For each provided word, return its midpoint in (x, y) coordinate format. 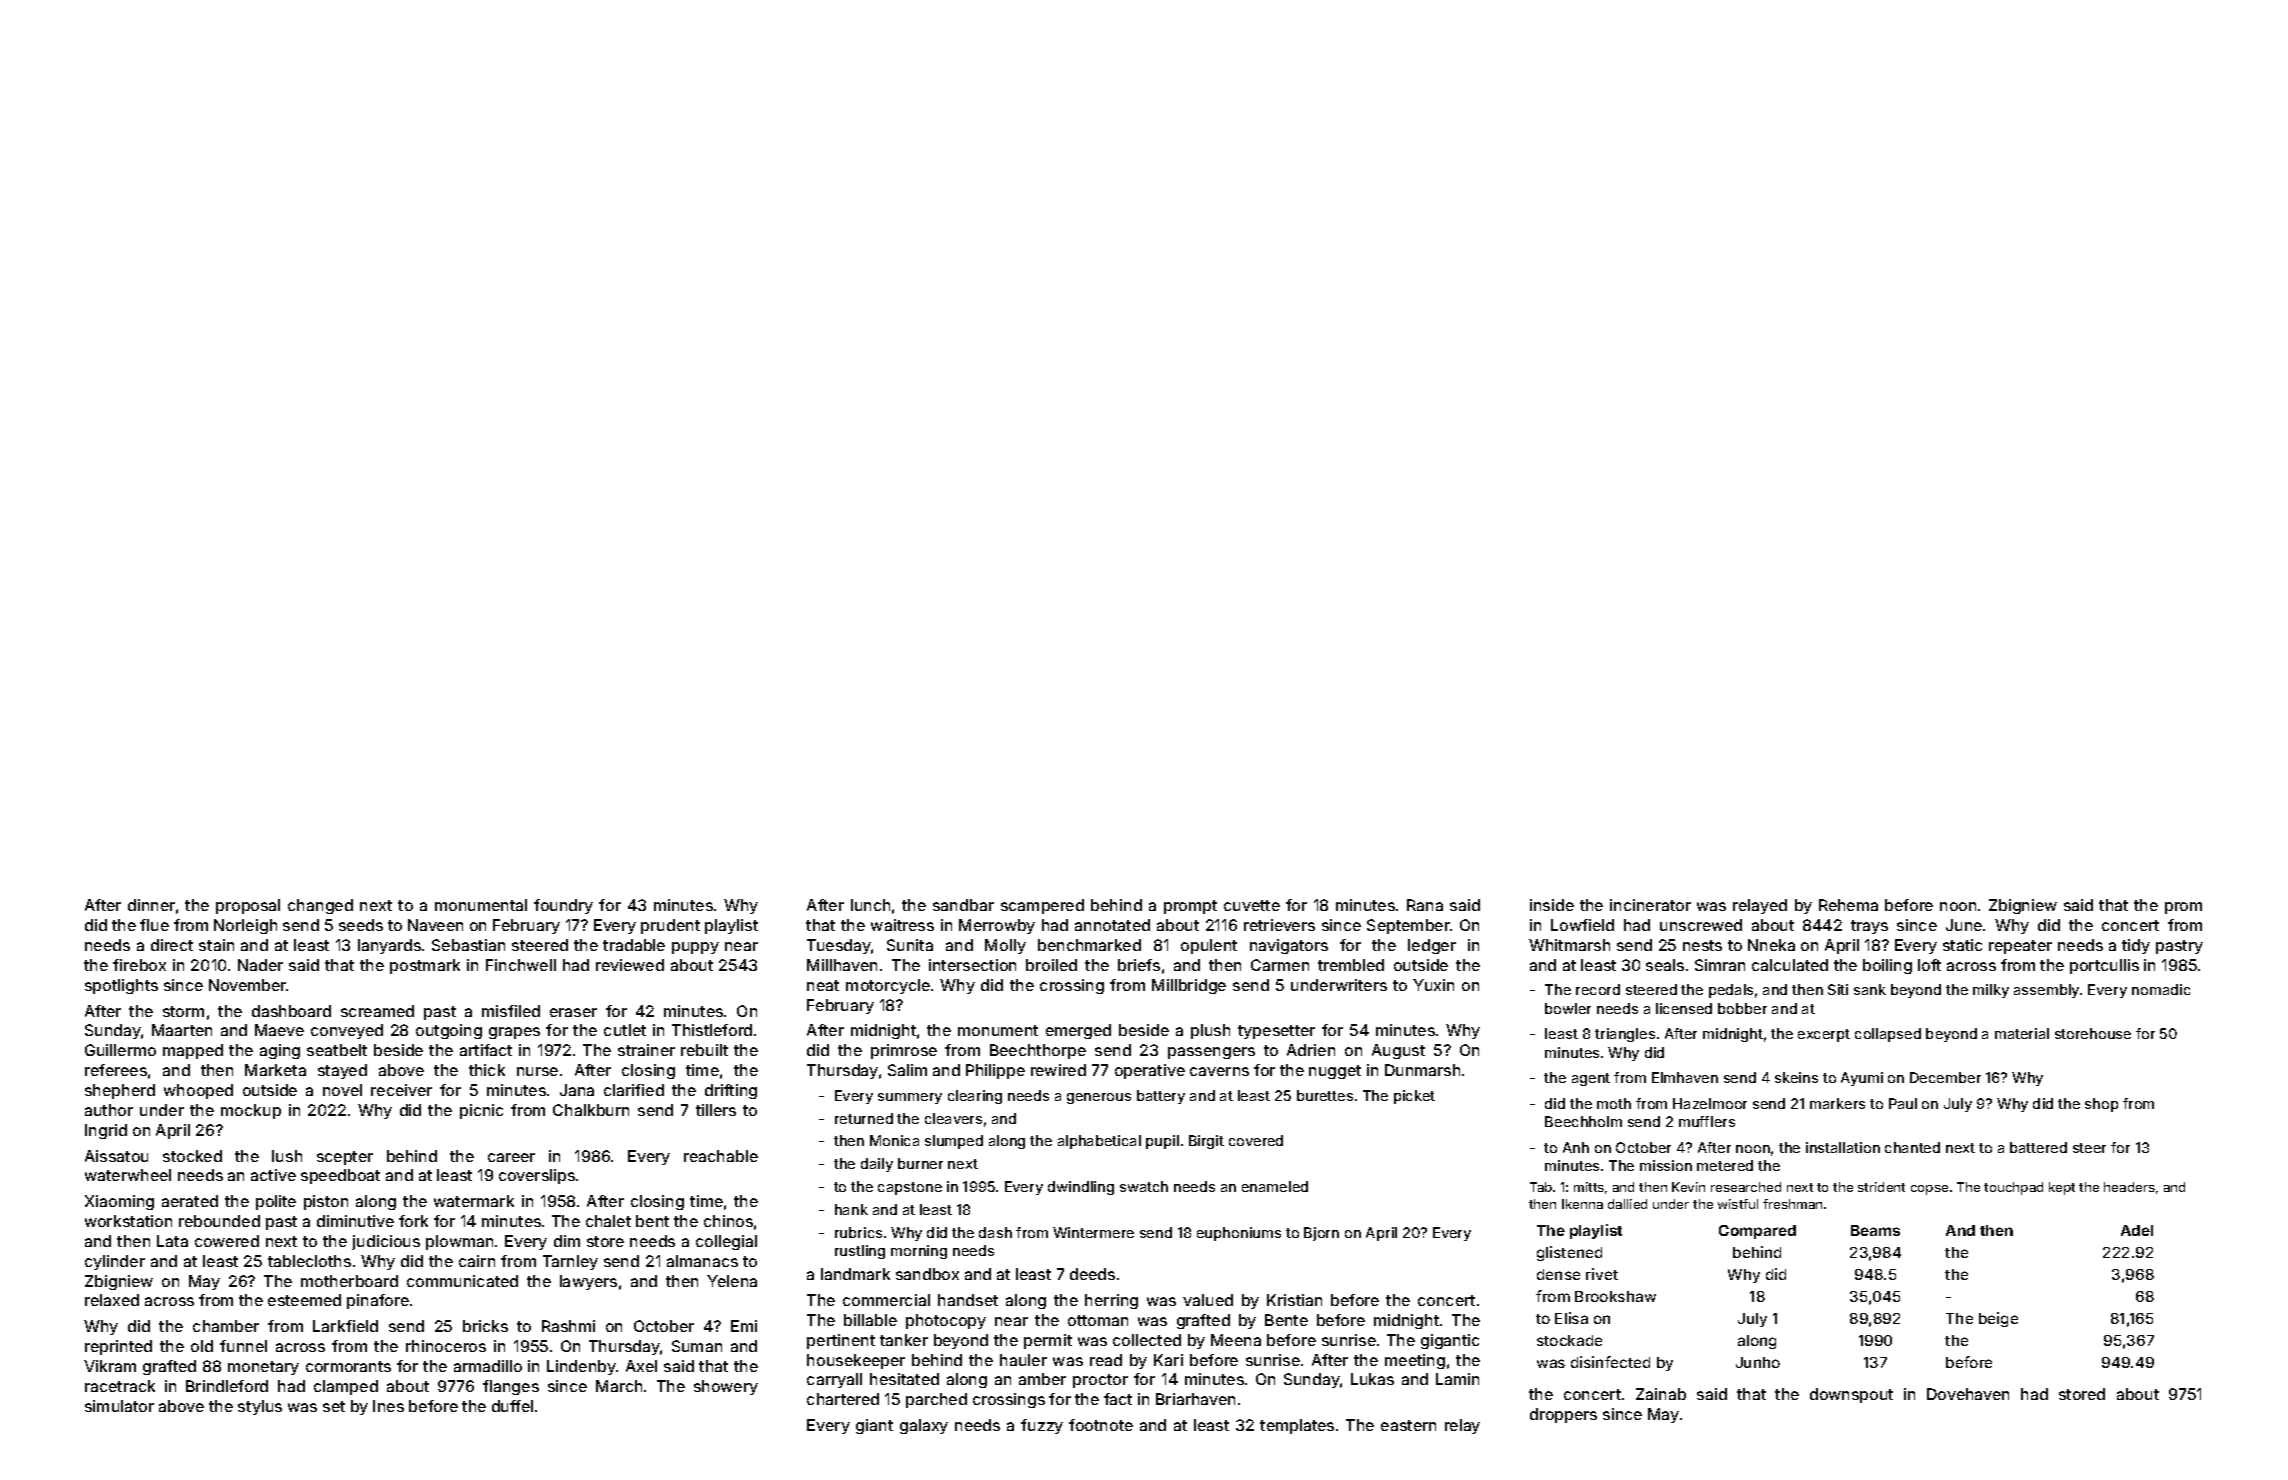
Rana (1425, 905)
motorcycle (888, 986)
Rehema (1848, 905)
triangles (1625, 1035)
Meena (1236, 1340)
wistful (1738, 1204)
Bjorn (1321, 1234)
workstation (128, 1221)
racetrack (120, 1386)
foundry (563, 906)
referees (116, 1070)
